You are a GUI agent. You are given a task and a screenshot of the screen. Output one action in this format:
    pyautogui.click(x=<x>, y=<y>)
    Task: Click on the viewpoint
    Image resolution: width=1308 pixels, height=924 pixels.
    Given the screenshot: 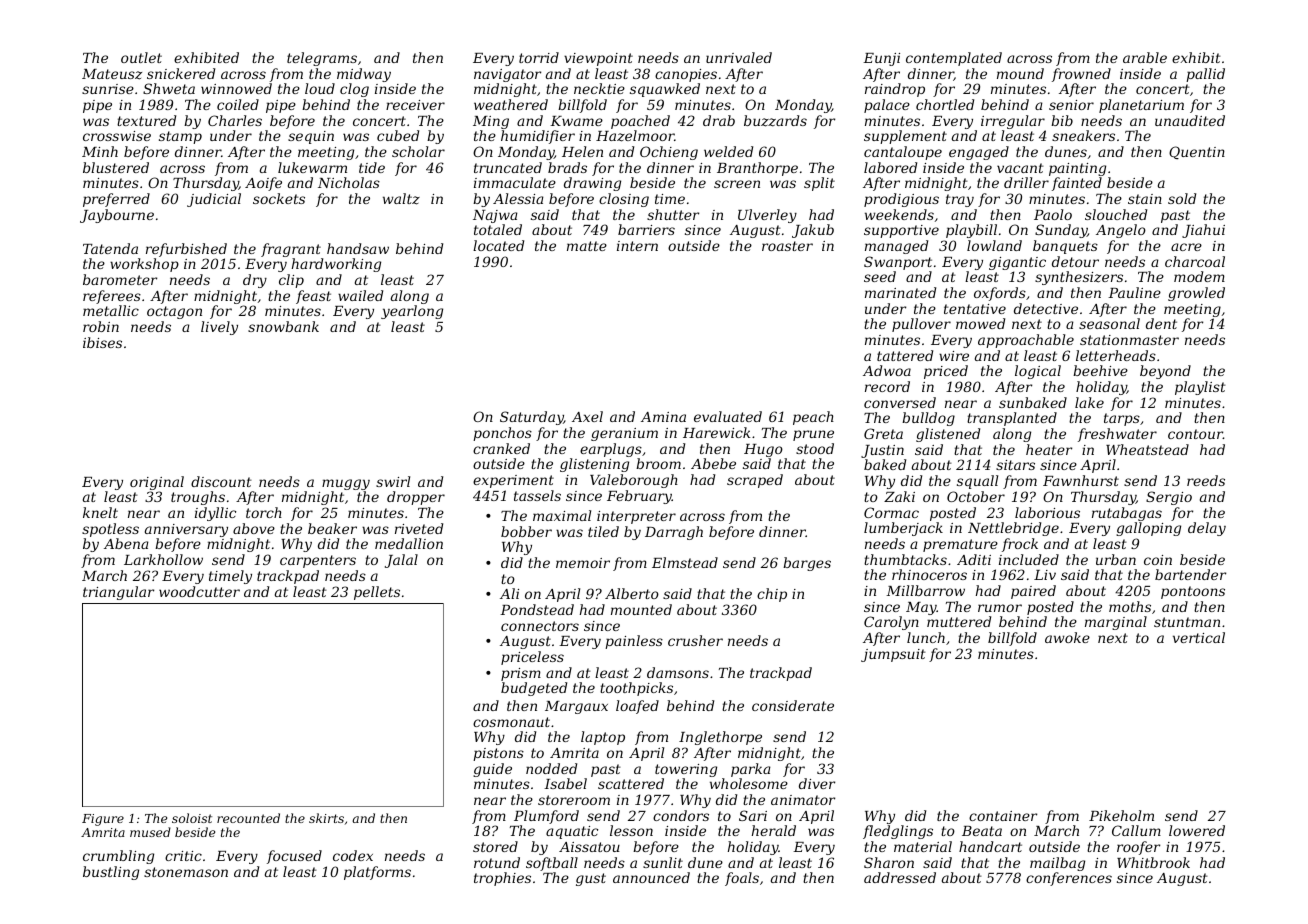 What is the action you would take?
    pyautogui.click(x=598, y=59)
